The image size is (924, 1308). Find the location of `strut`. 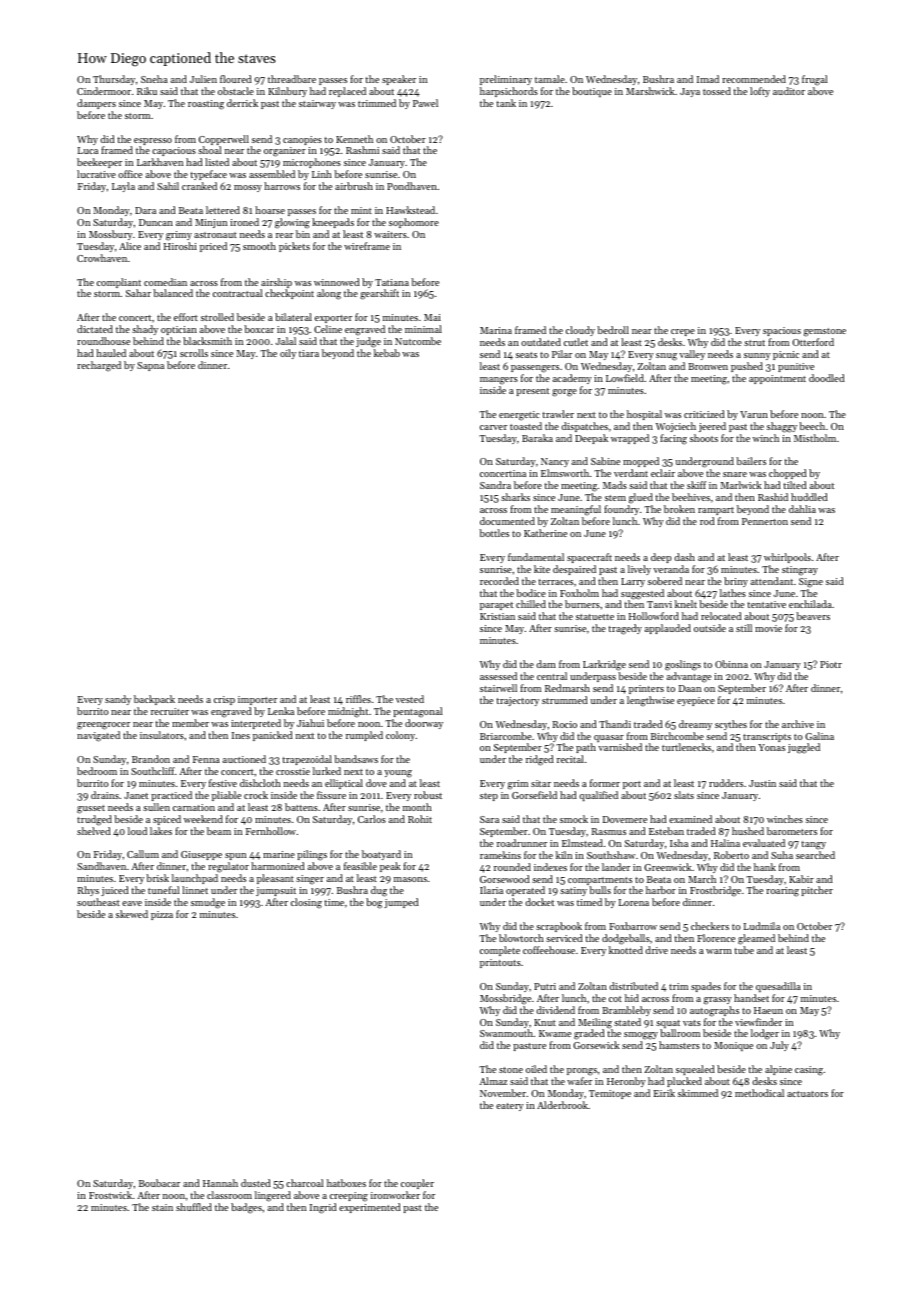

strut is located at coordinates (754, 343).
